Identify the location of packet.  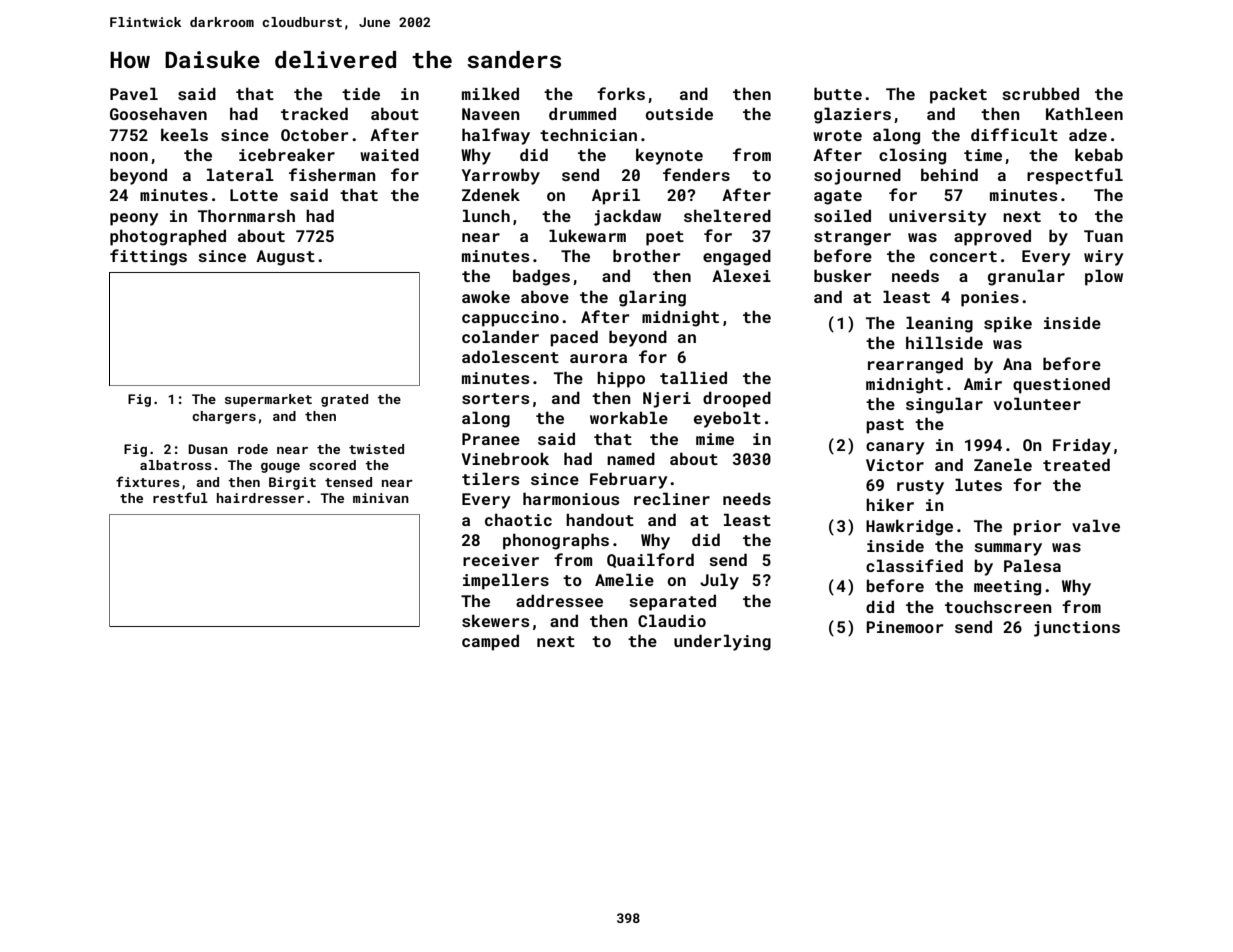
(958, 95).
